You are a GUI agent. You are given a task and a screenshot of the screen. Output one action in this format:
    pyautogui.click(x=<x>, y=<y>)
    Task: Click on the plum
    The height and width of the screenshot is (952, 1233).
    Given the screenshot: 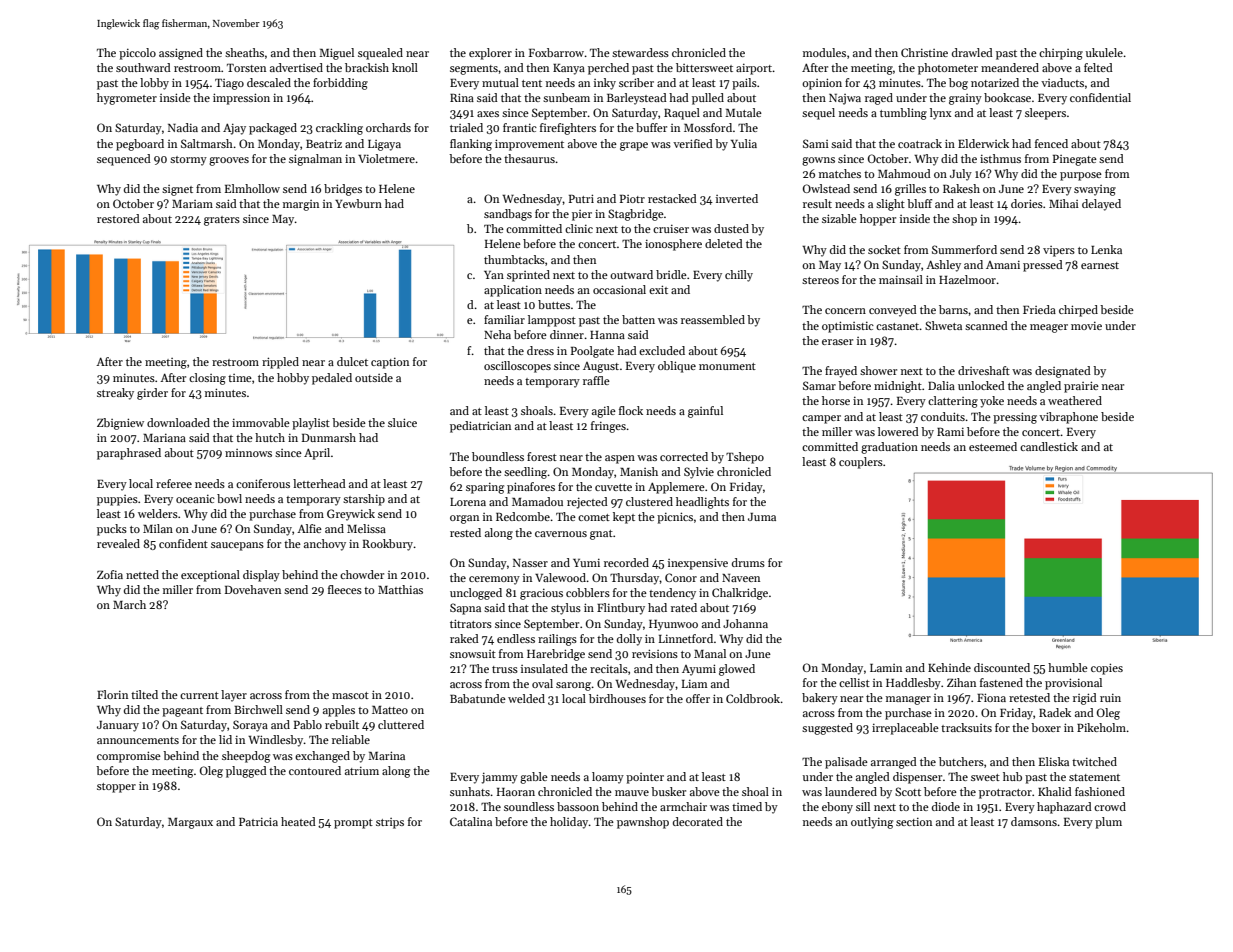 What is the action you would take?
    pyautogui.click(x=1108, y=823)
